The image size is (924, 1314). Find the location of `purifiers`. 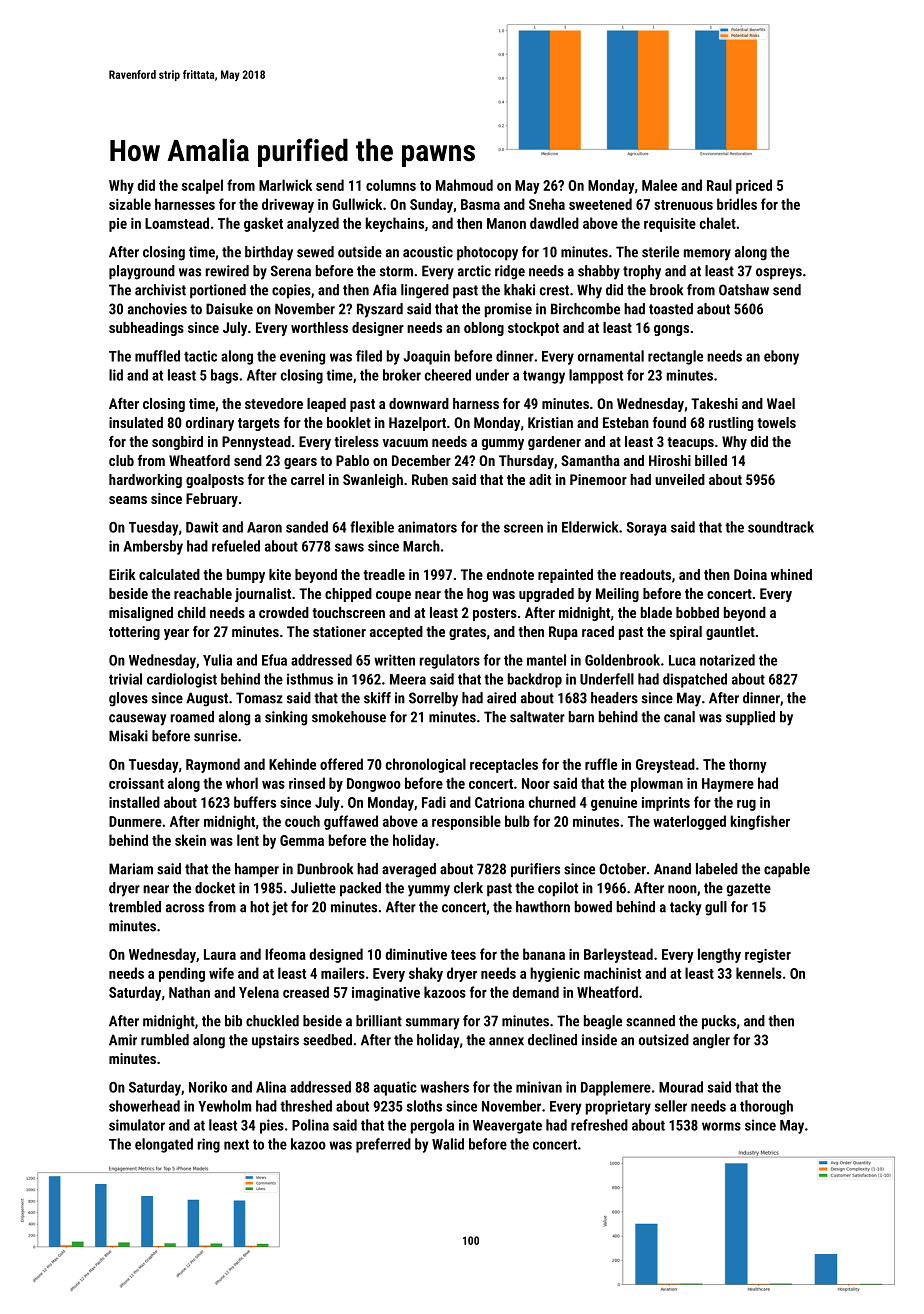

purifiers is located at coordinates (535, 870).
